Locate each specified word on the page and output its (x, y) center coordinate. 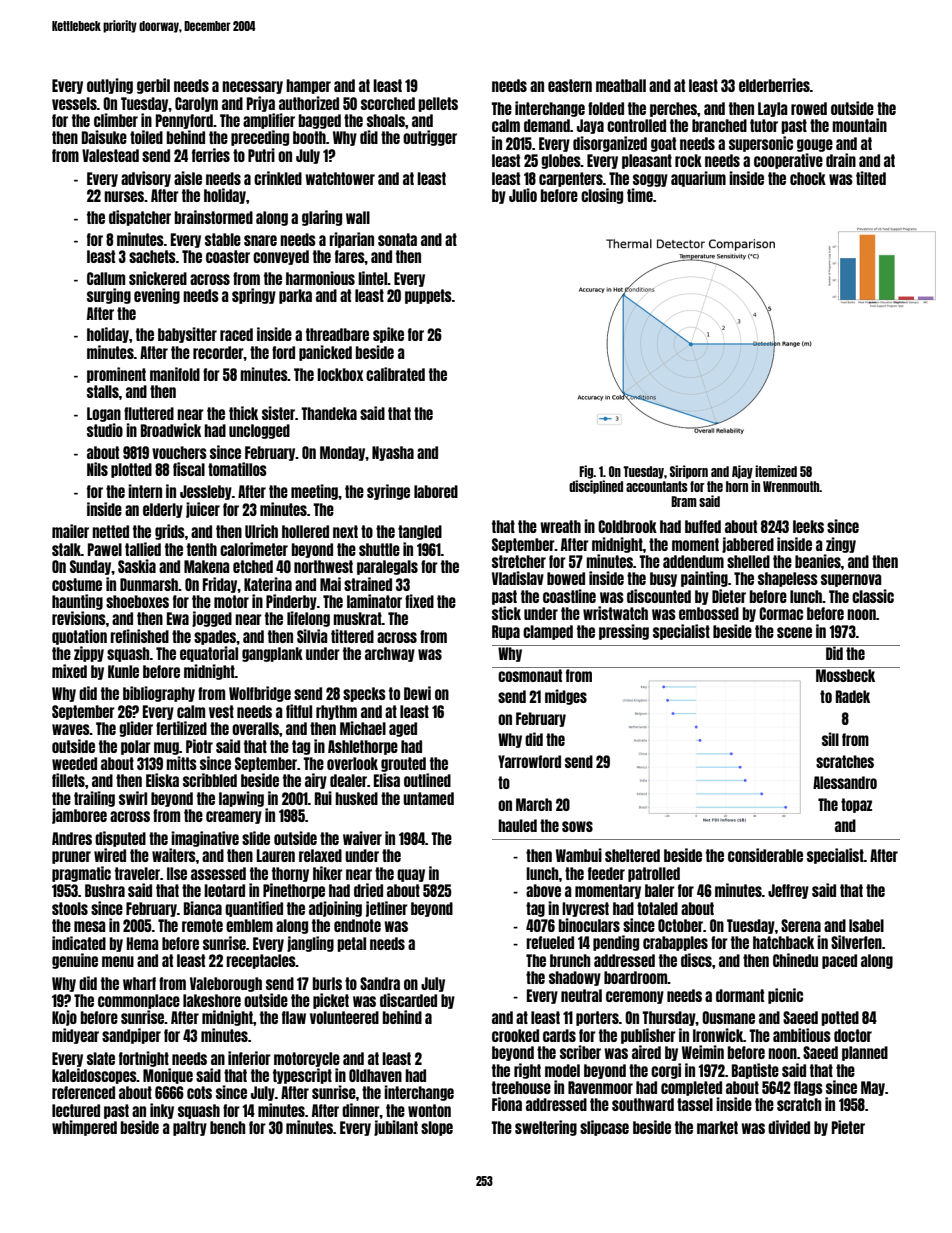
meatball (621, 85)
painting (704, 579)
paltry (190, 1128)
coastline (569, 596)
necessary (252, 87)
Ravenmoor (600, 1087)
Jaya (590, 126)
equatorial (209, 654)
